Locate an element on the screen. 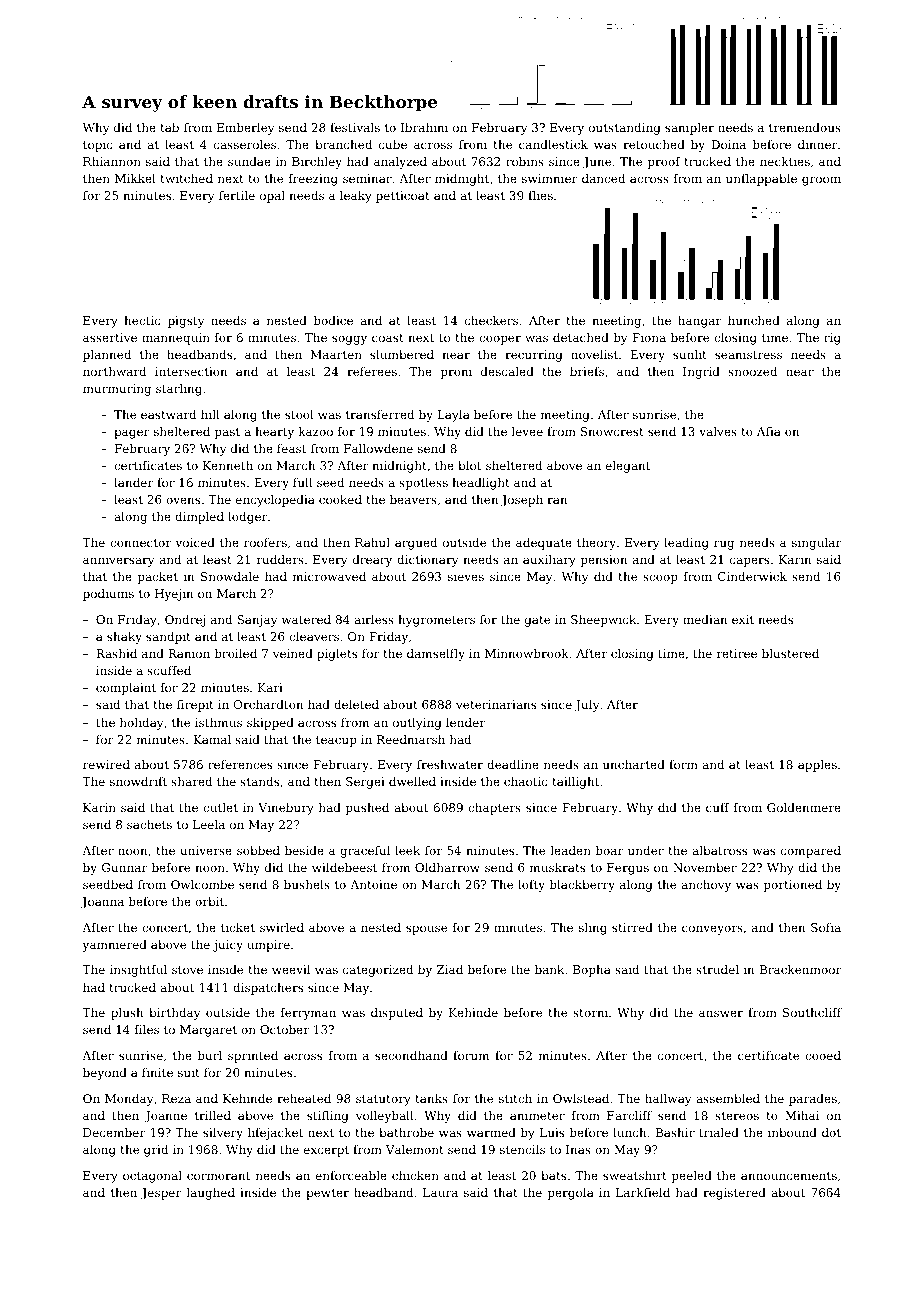 The width and height of the screenshot is (924, 1308). Jesper is located at coordinates (161, 1194).
